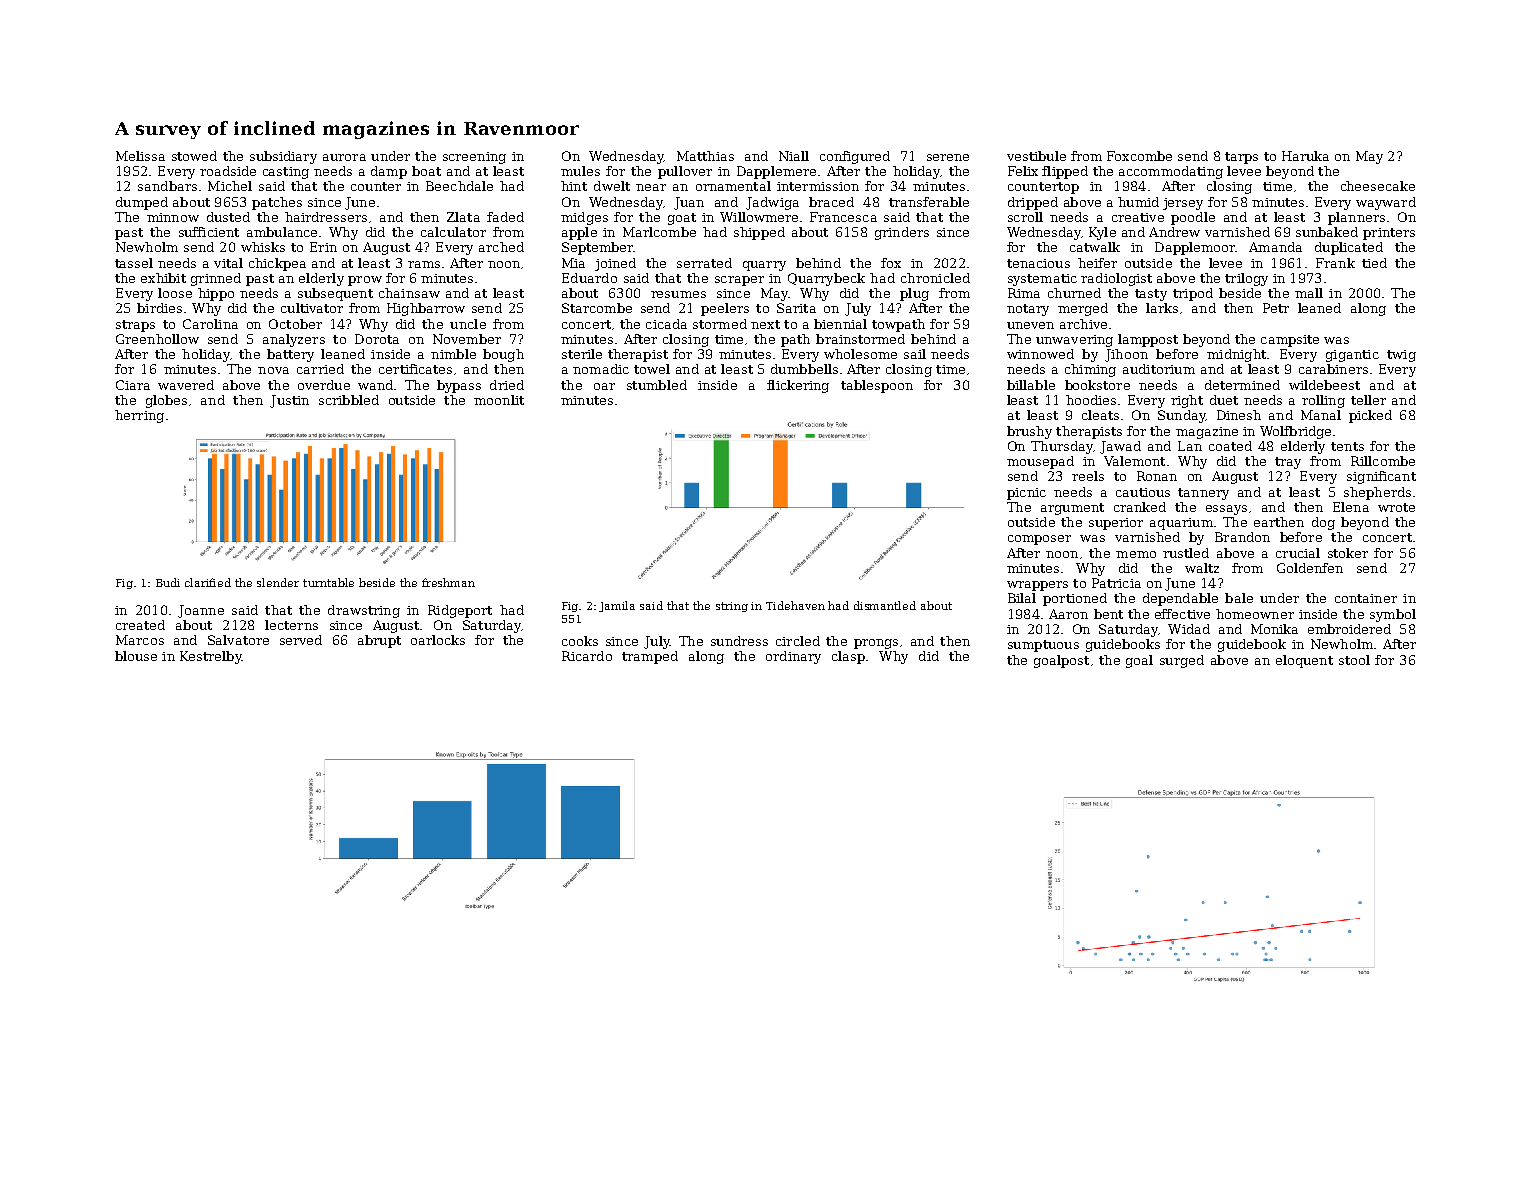 This document has height=1183, width=1531. What do you see at coordinates (795, 605) in the document?
I see `Tidehaven` at bounding box center [795, 605].
